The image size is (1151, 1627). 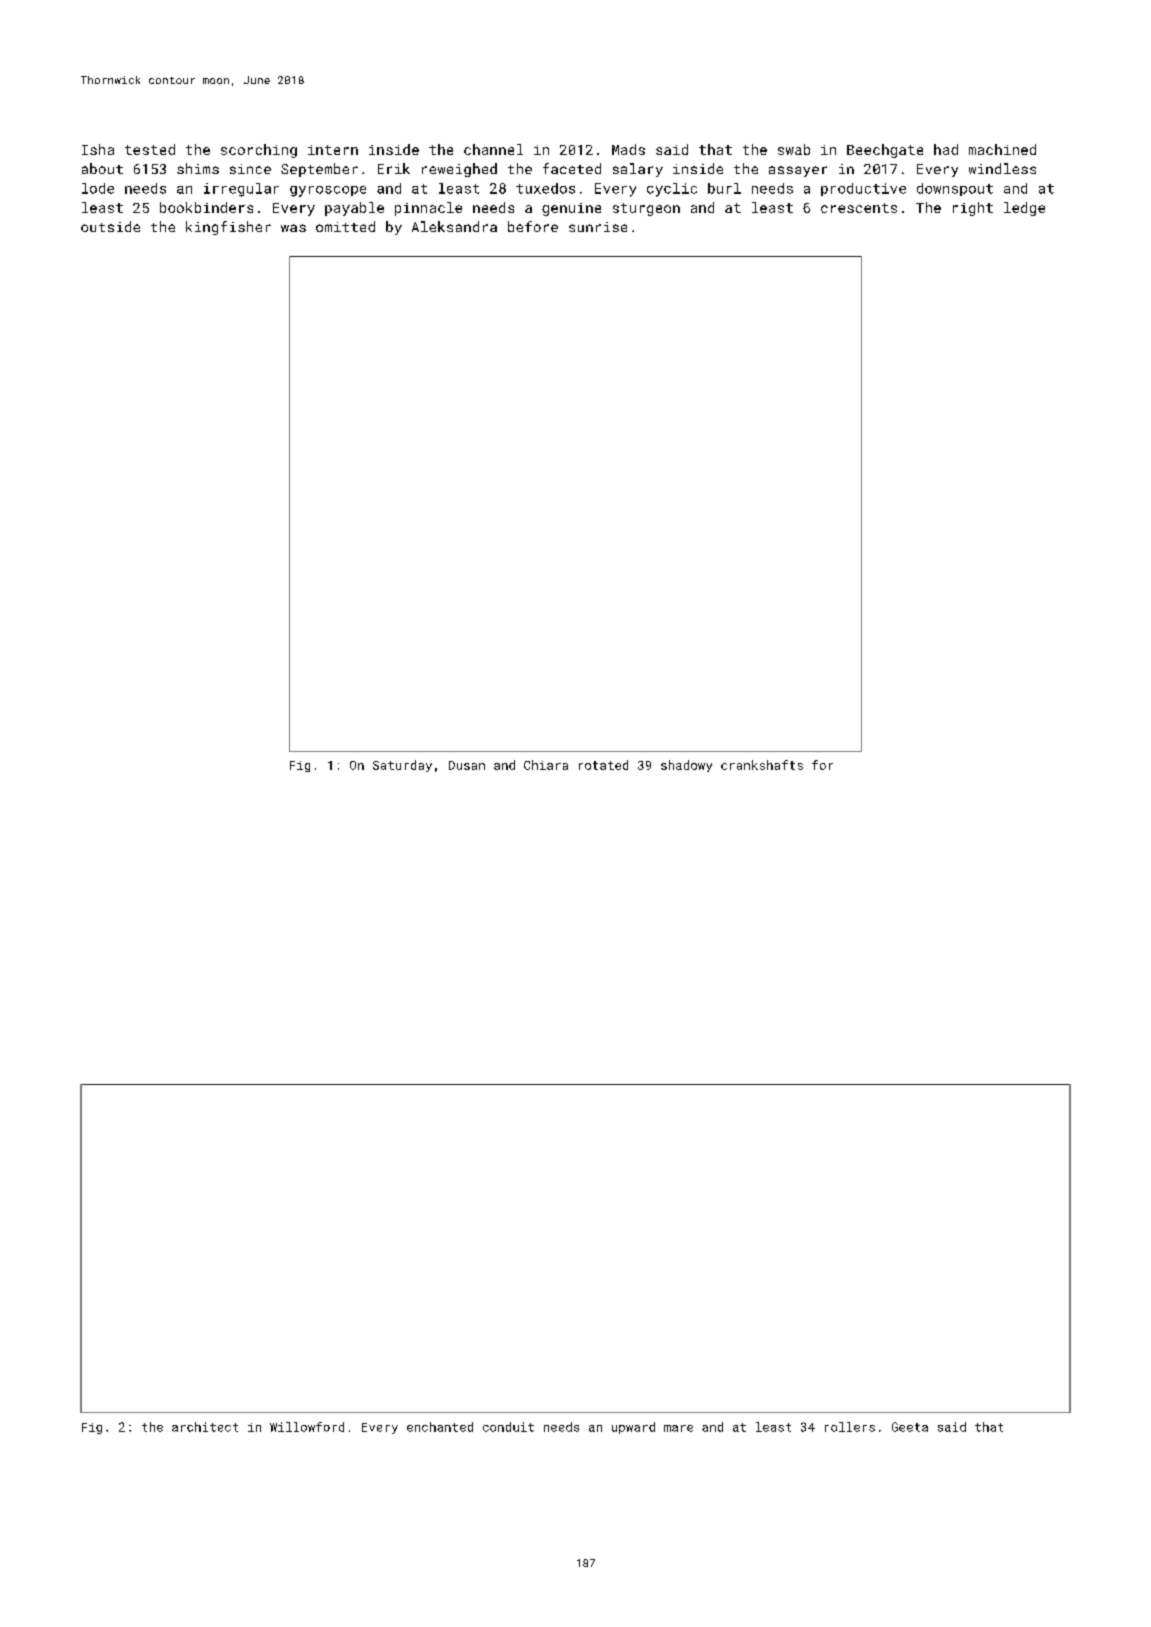 I want to click on conduit, so click(x=508, y=1427).
